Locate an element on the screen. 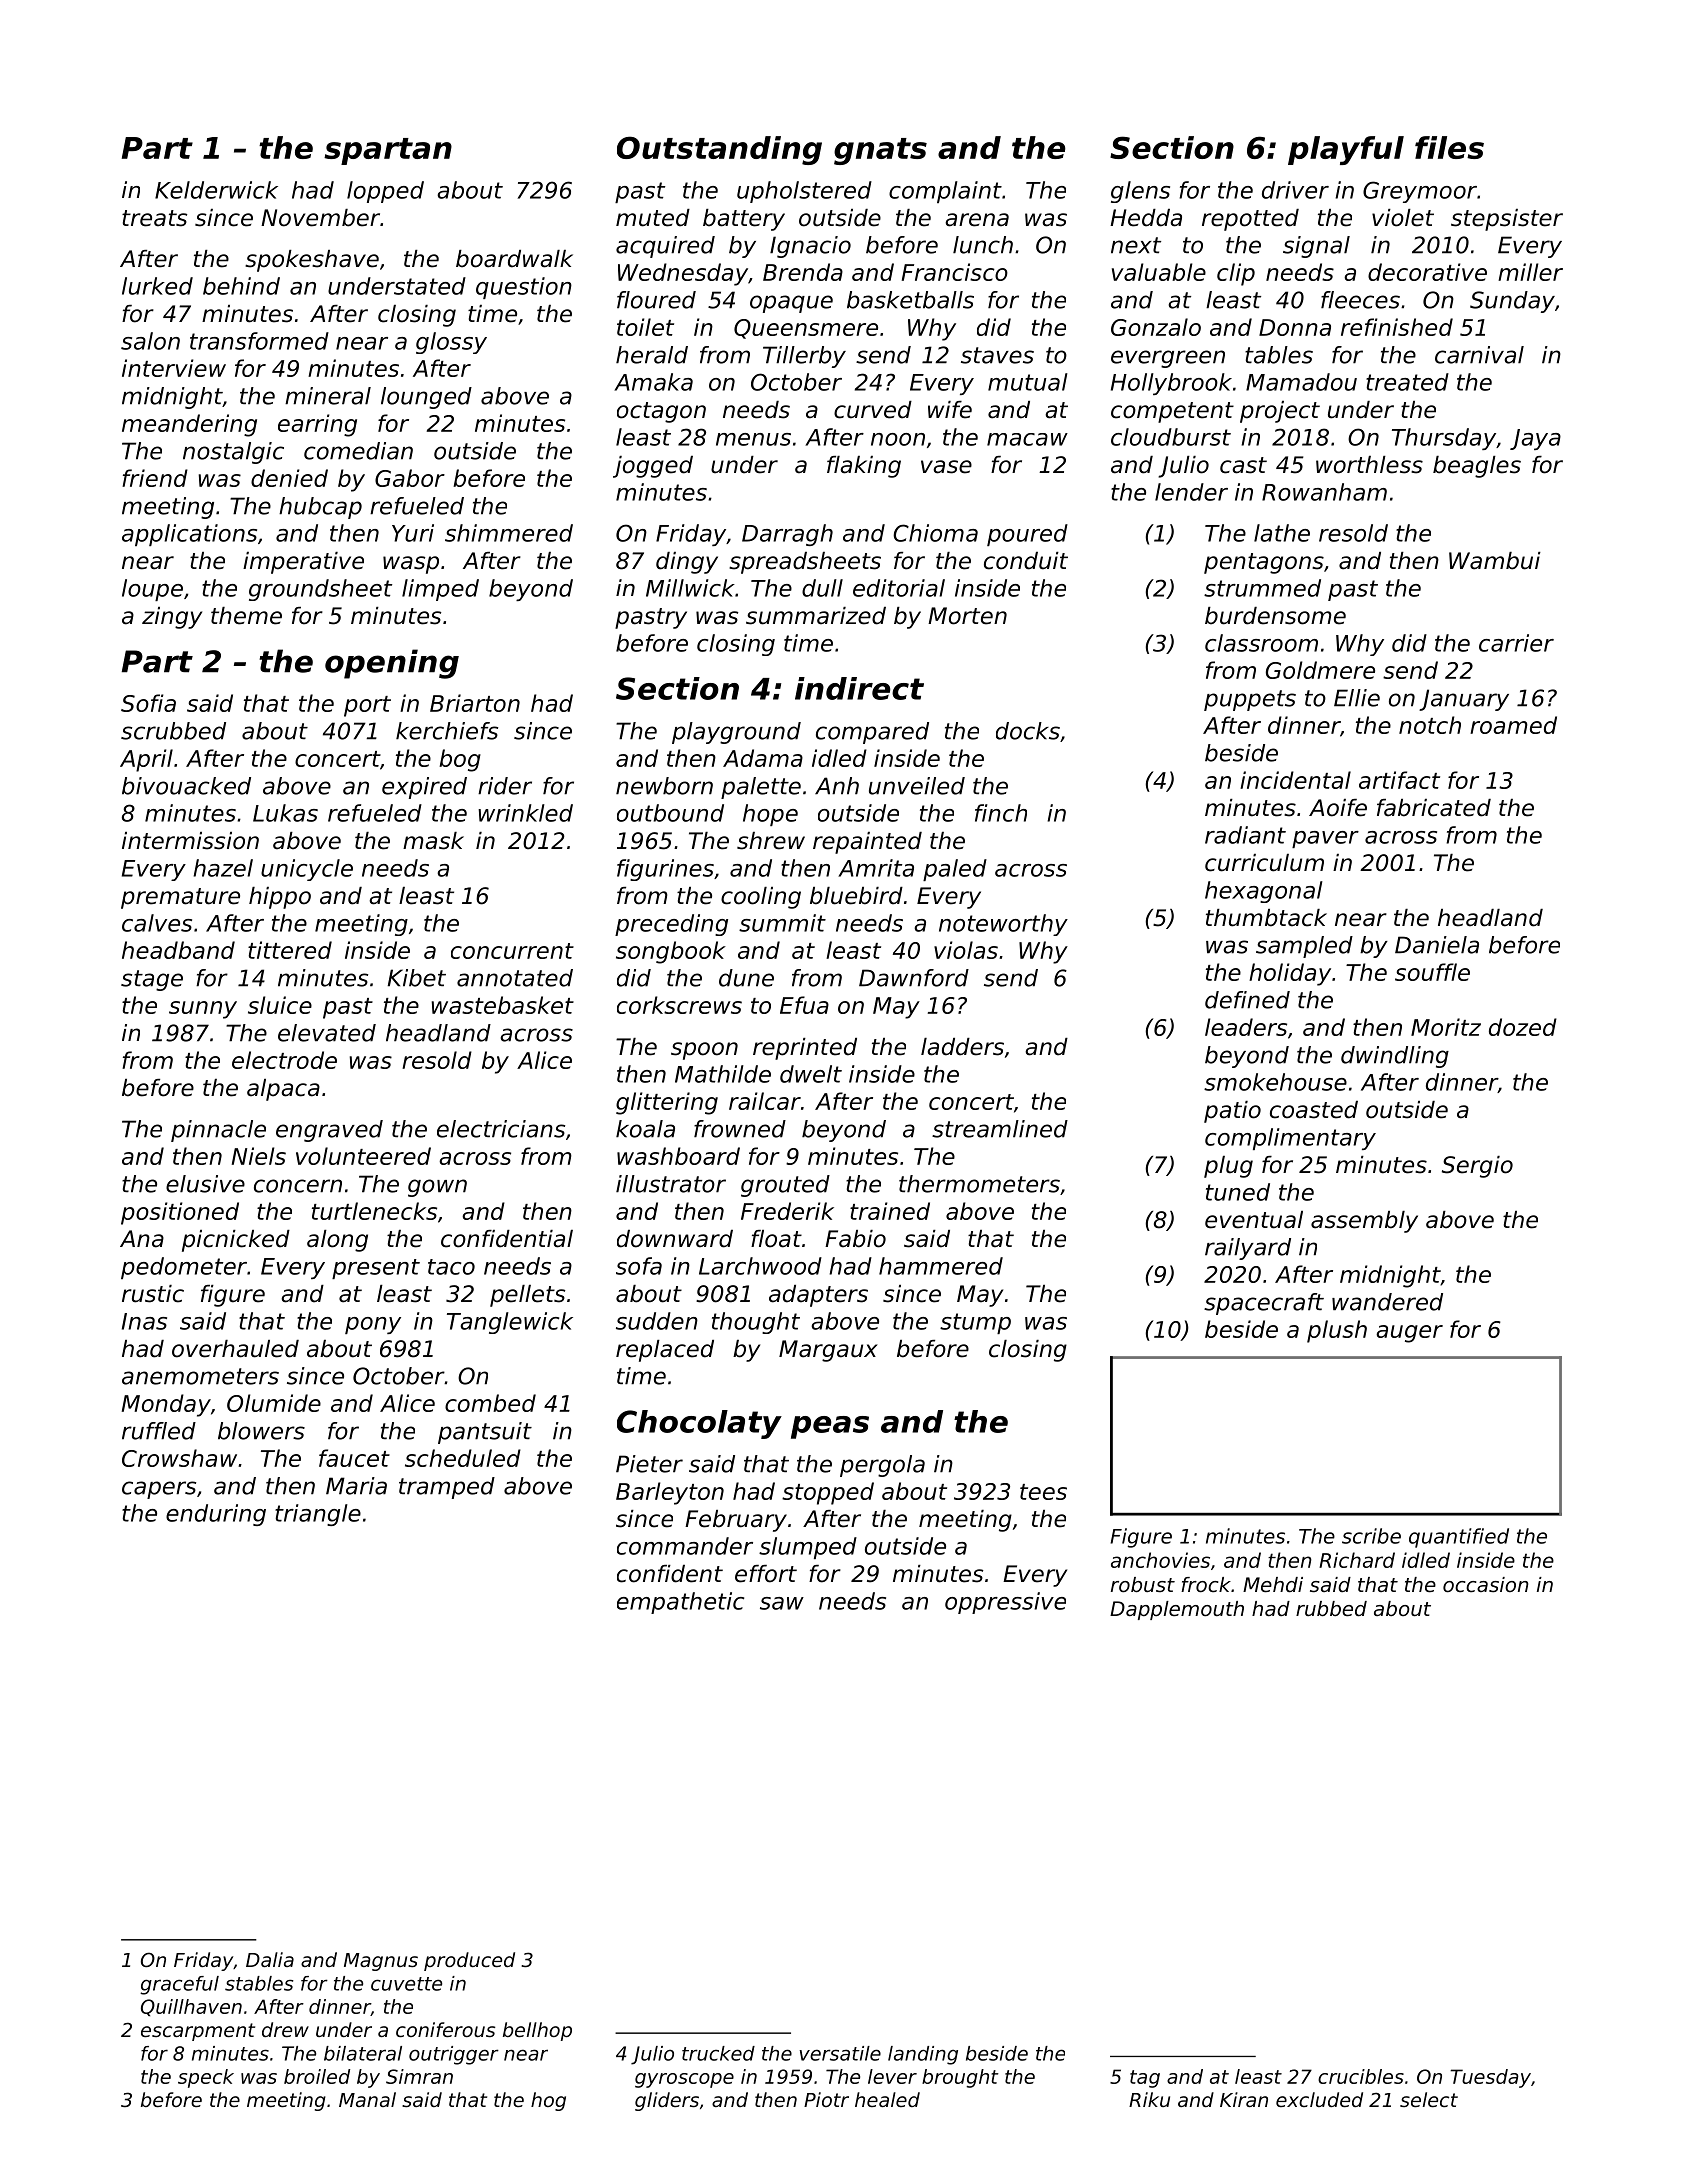  lopped is located at coordinates (385, 192).
